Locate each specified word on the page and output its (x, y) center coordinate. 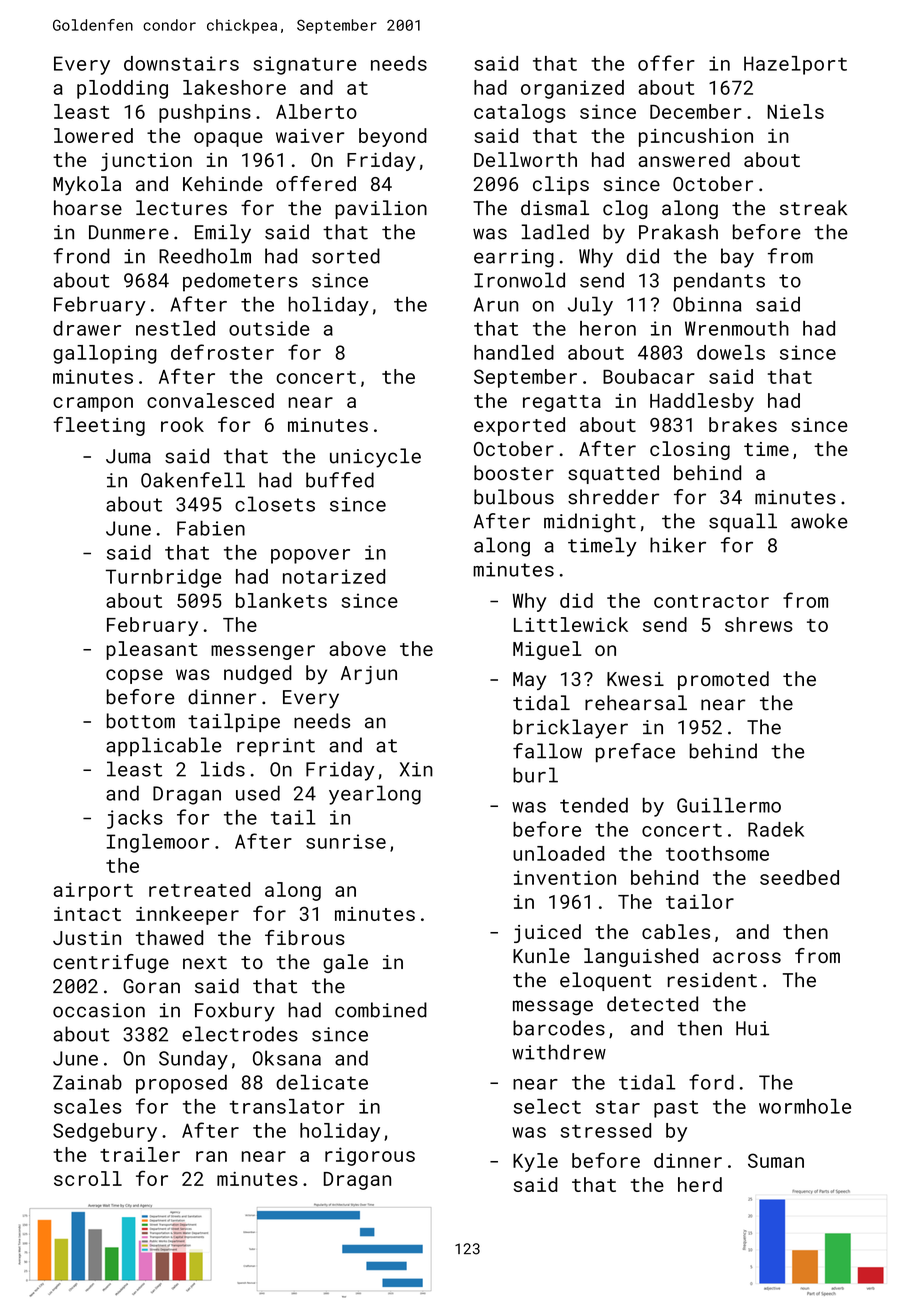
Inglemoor (157, 843)
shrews (759, 624)
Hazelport (795, 65)
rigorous (370, 1156)
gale (345, 963)
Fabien (211, 528)
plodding (122, 89)
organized (572, 89)
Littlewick (571, 624)
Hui (752, 1028)
